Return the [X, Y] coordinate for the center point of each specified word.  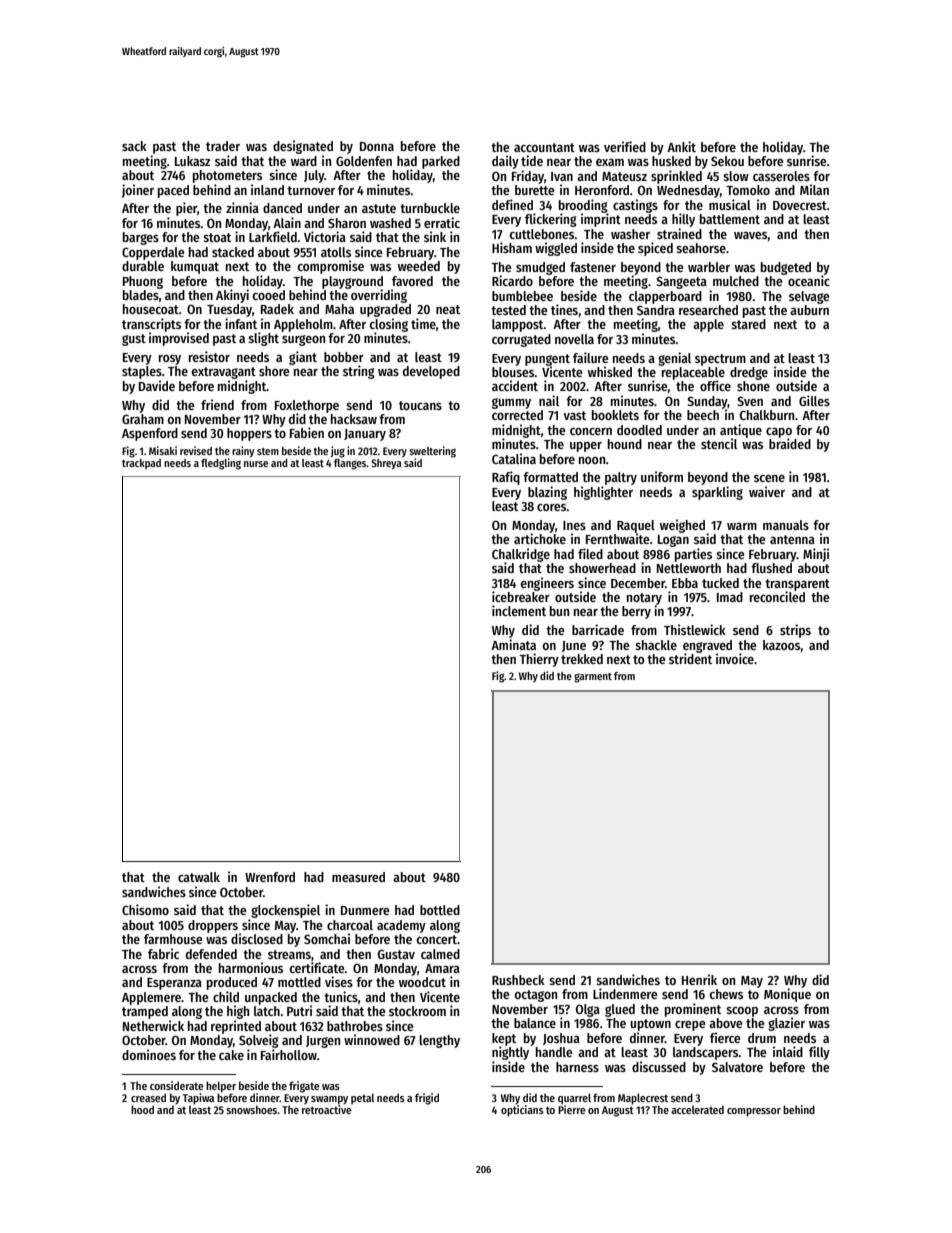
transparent [797, 585]
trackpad [141, 464]
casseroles [781, 176]
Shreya [386, 464]
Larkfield [273, 236]
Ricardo [512, 280]
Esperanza [174, 984]
